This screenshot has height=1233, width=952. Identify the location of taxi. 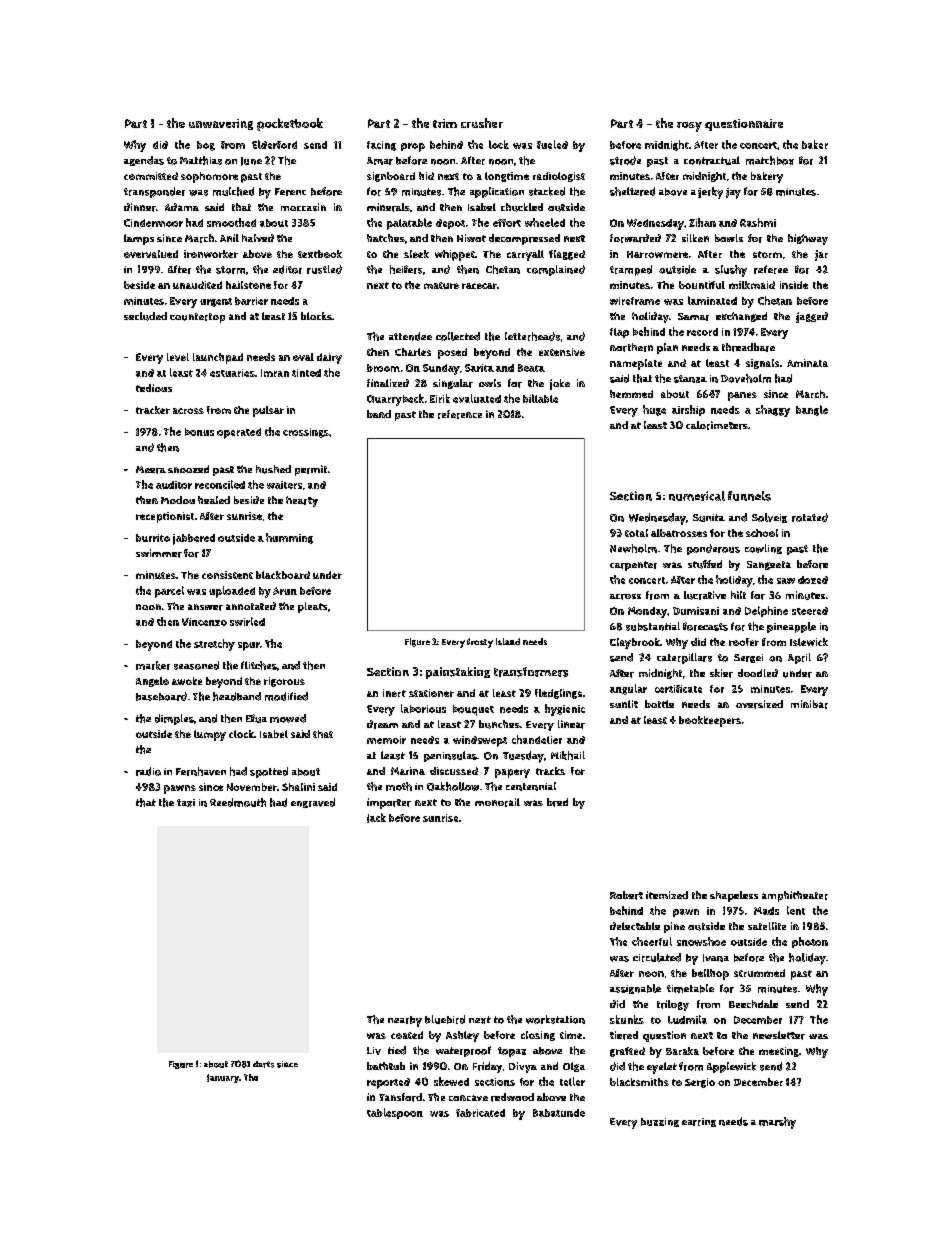
(186, 803).
